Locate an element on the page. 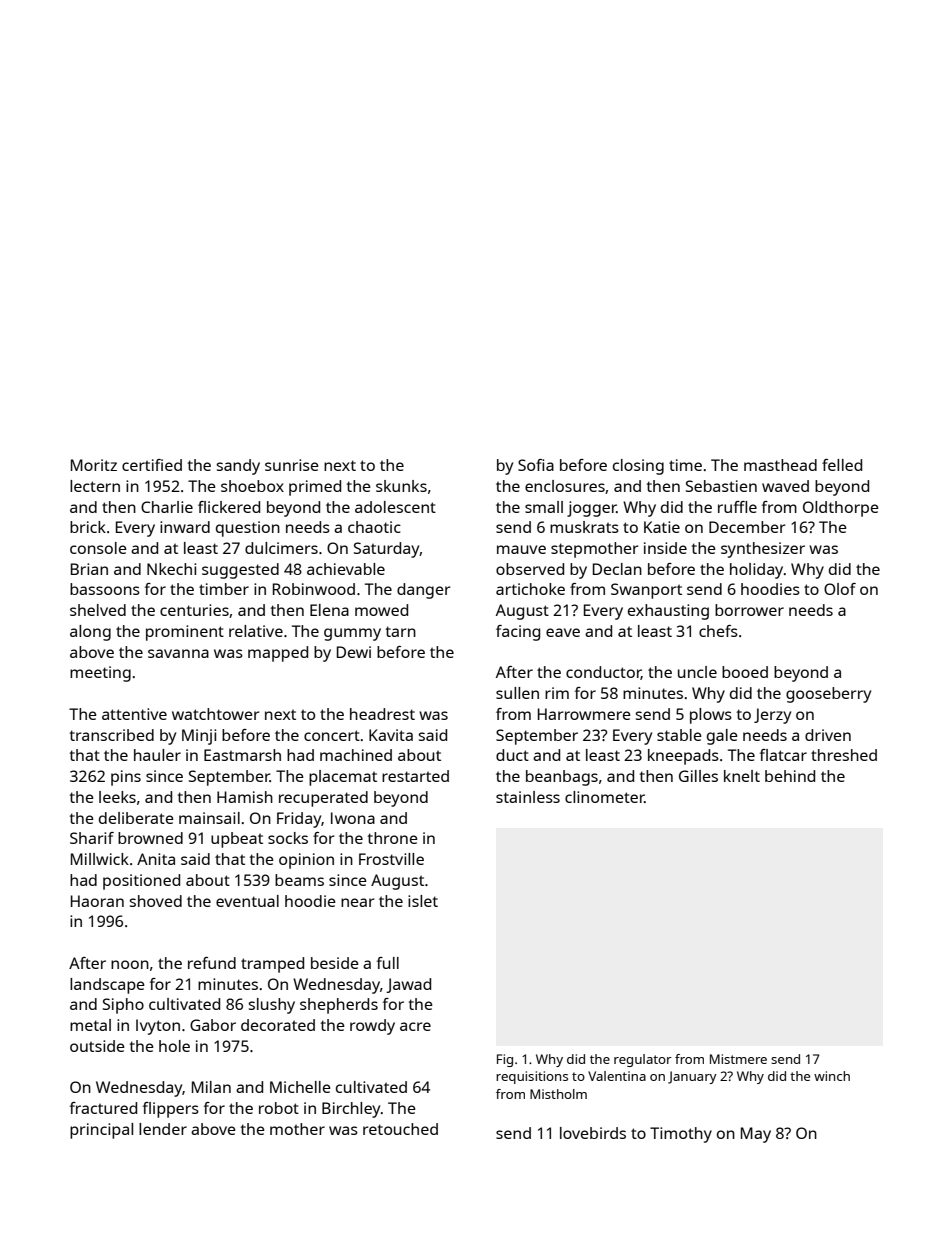 The image size is (952, 1233). Mistmere is located at coordinates (738, 1059).
